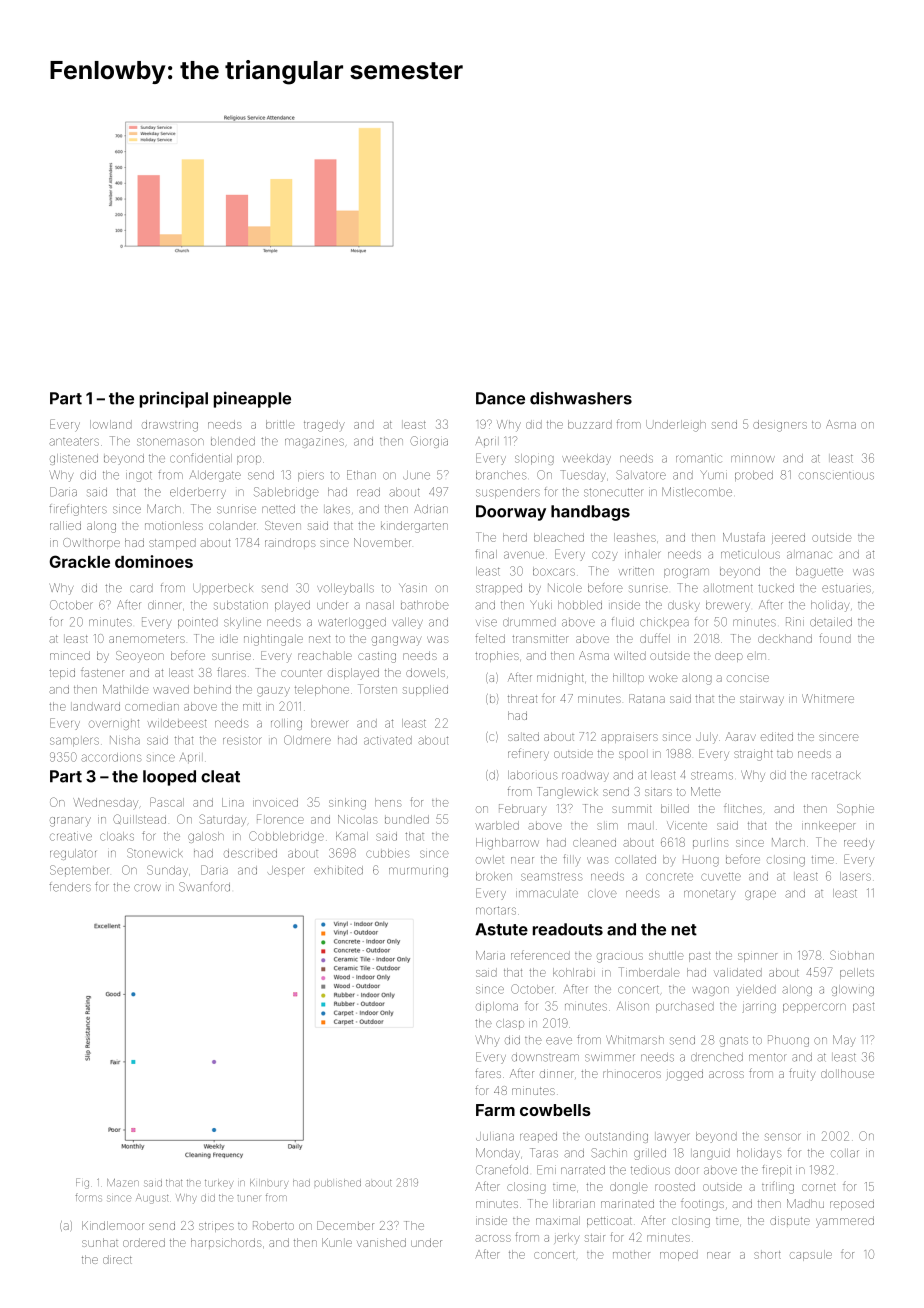 Image resolution: width=924 pixels, height=1308 pixels. Describe the element at coordinates (111, 424) in the image. I see `lowland` at that location.
